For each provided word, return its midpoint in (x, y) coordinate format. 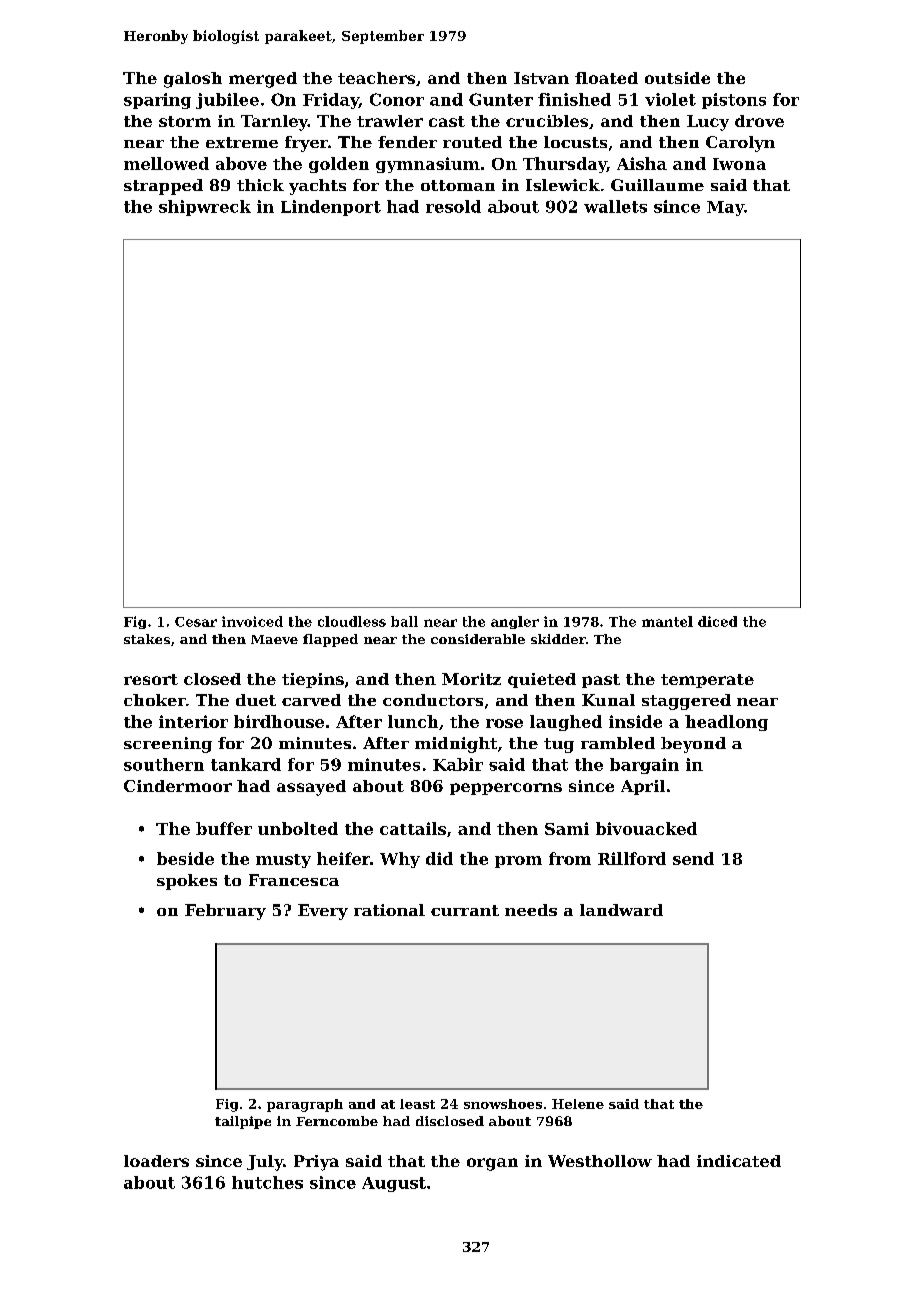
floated (606, 78)
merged (263, 80)
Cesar (196, 622)
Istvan (541, 78)
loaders (156, 1161)
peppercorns (506, 789)
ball (404, 621)
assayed (311, 788)
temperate (707, 681)
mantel (667, 621)
